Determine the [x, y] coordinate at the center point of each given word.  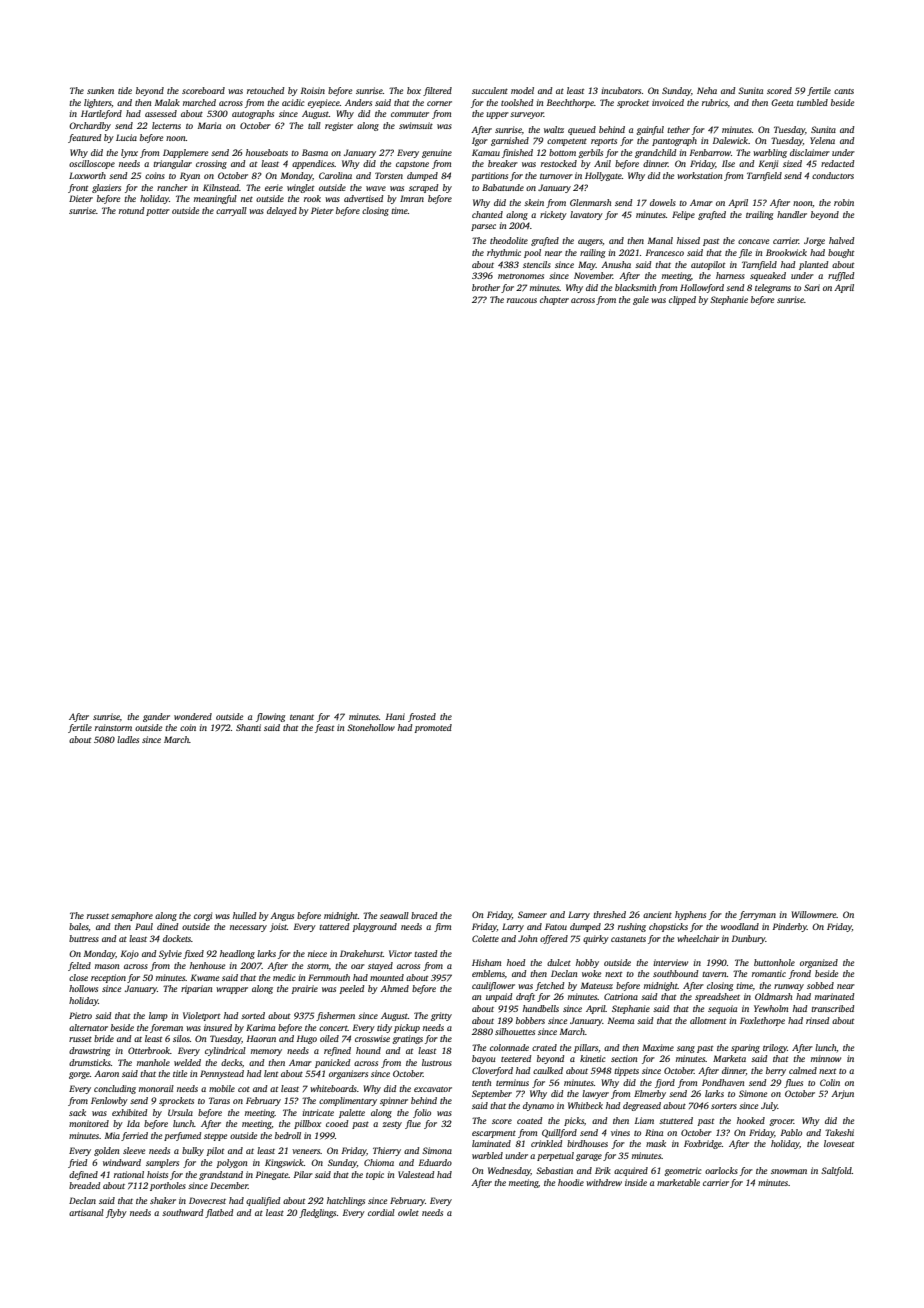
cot [244, 1089]
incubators [621, 90]
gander [156, 717]
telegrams [773, 288]
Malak [167, 102]
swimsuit [416, 125]
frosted [422, 717]
